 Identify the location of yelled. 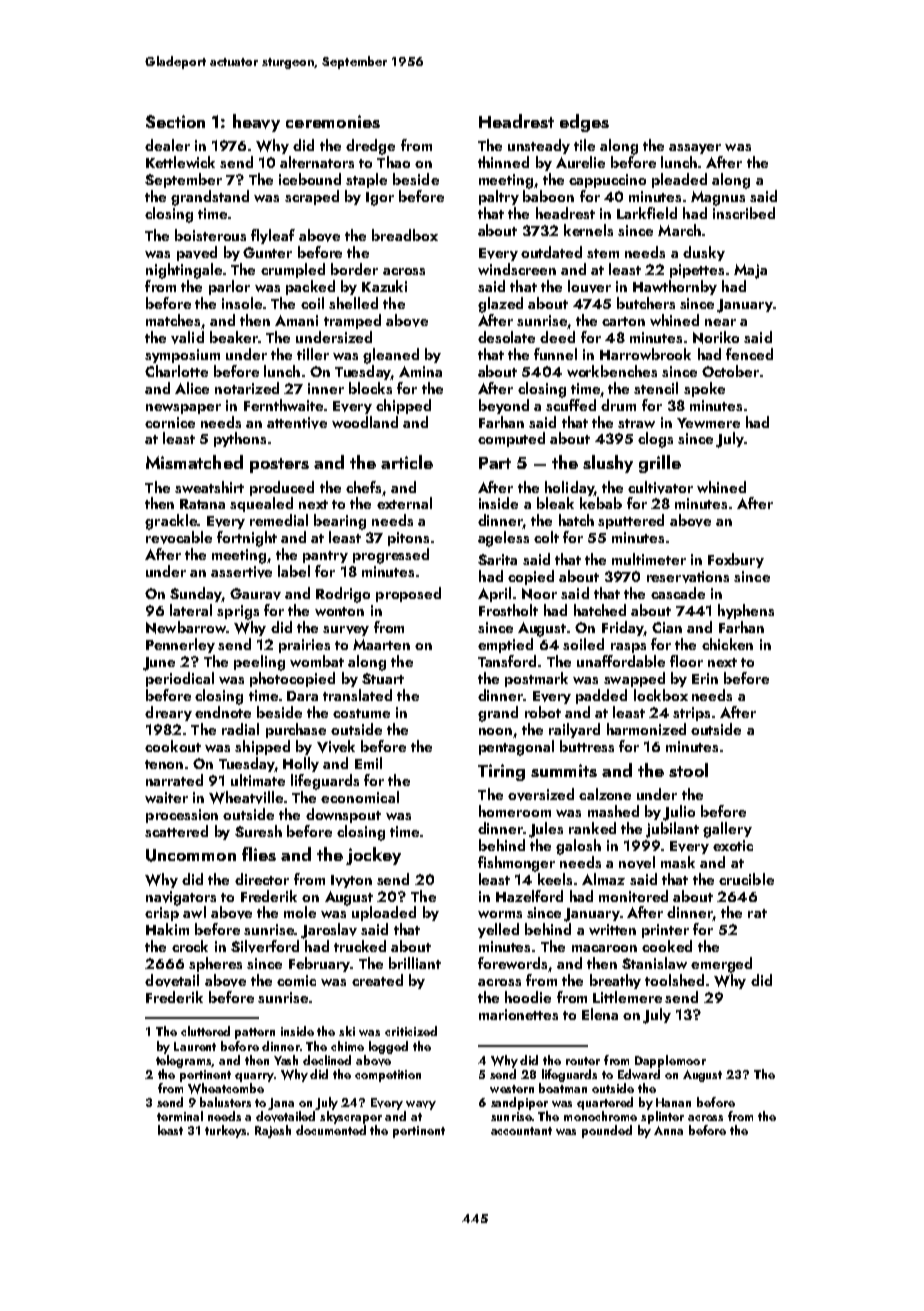
(498, 930).
